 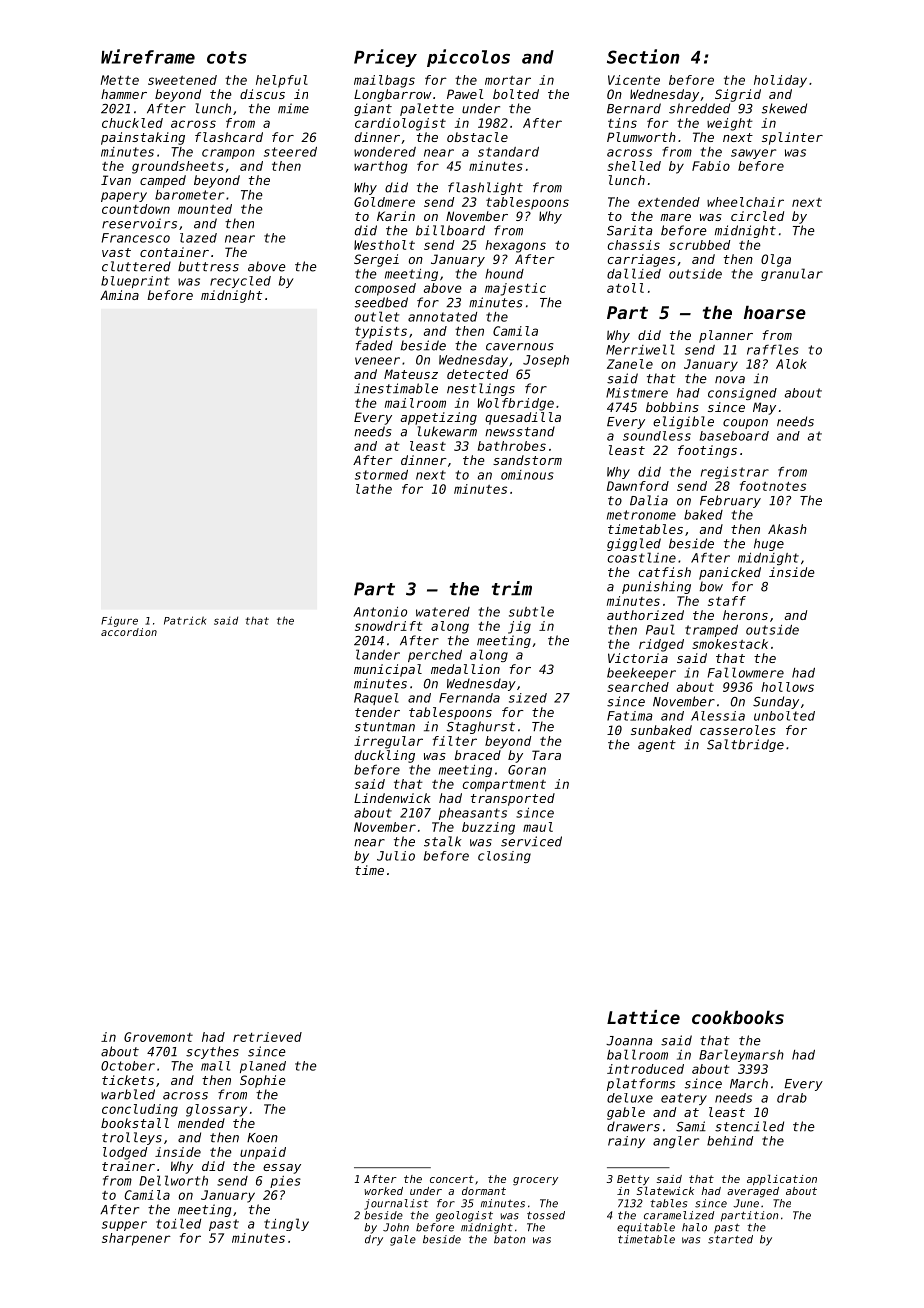 What do you see at coordinates (638, 486) in the page?
I see `Dawnford` at bounding box center [638, 486].
